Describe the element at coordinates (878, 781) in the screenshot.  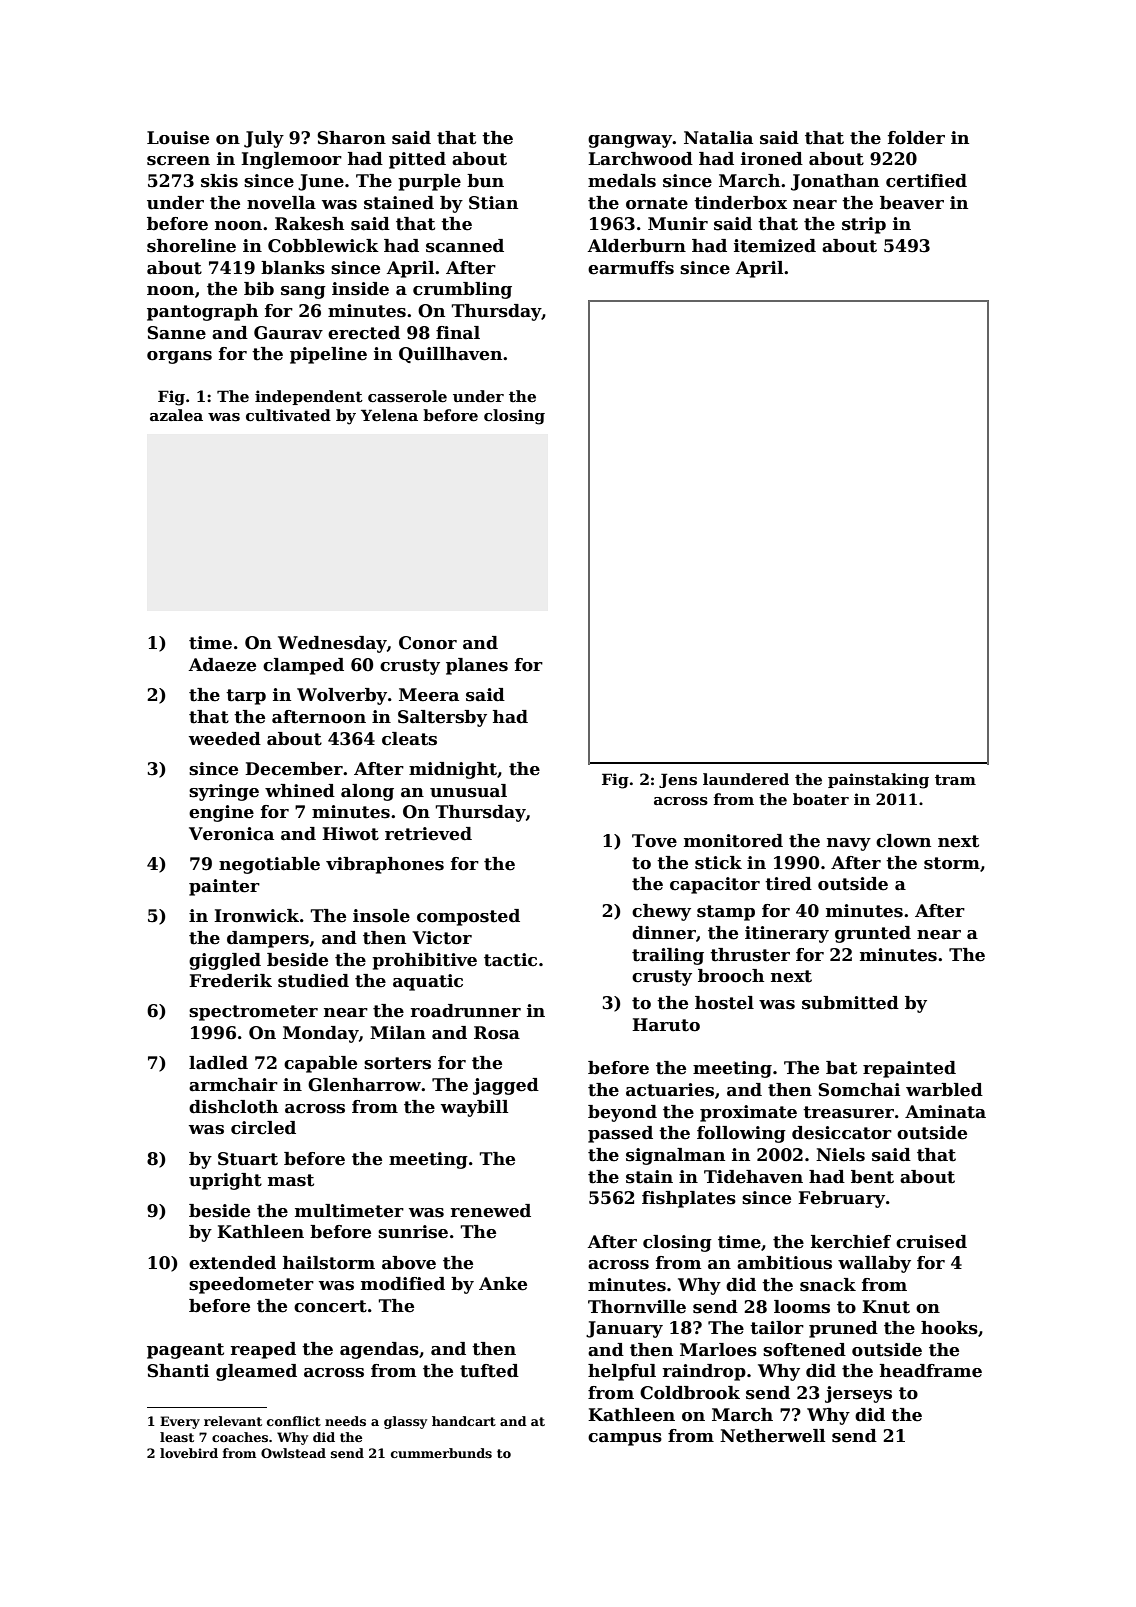
I see `painstaking` at that location.
